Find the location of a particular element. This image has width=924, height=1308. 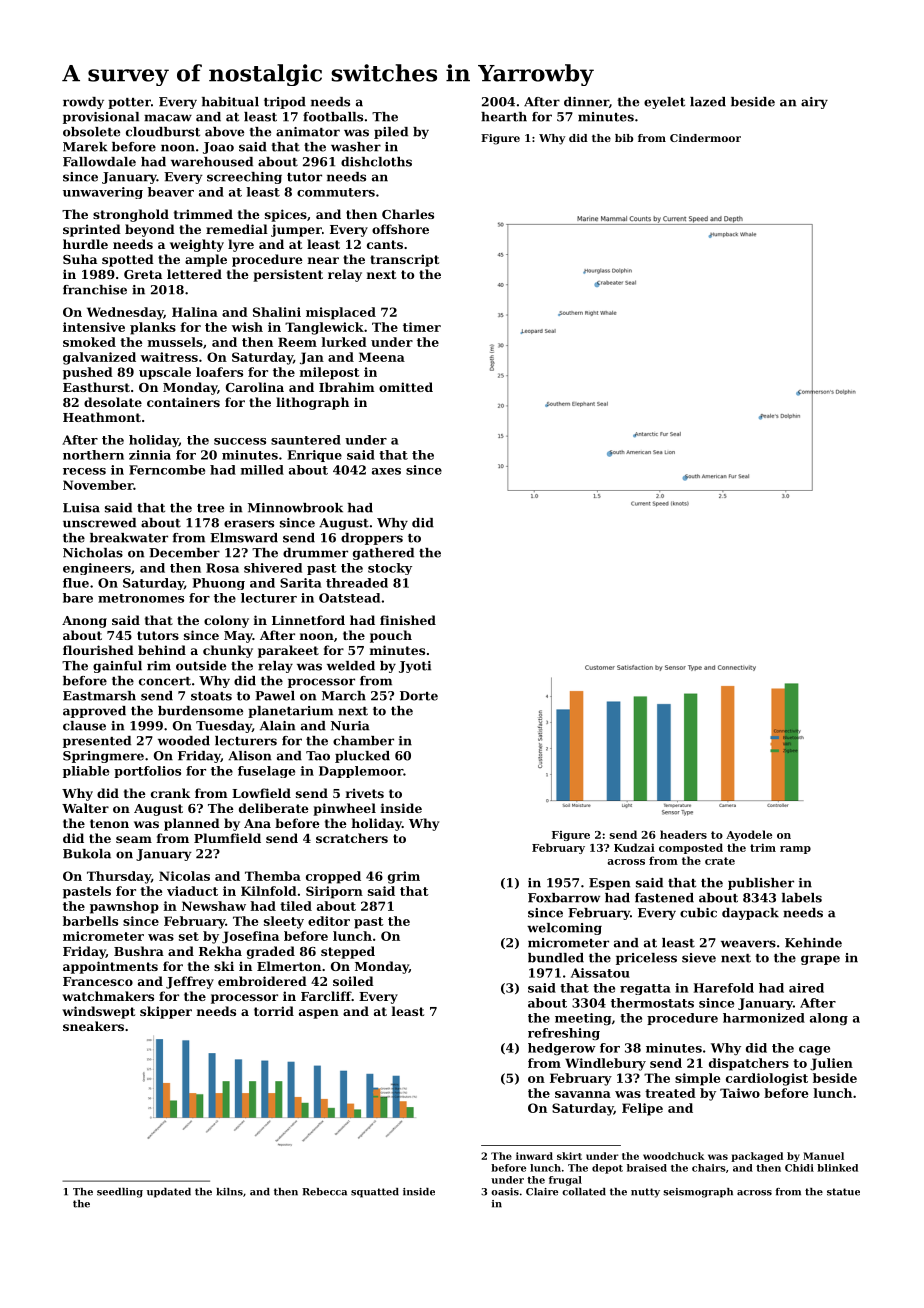

tripod is located at coordinates (285, 103).
